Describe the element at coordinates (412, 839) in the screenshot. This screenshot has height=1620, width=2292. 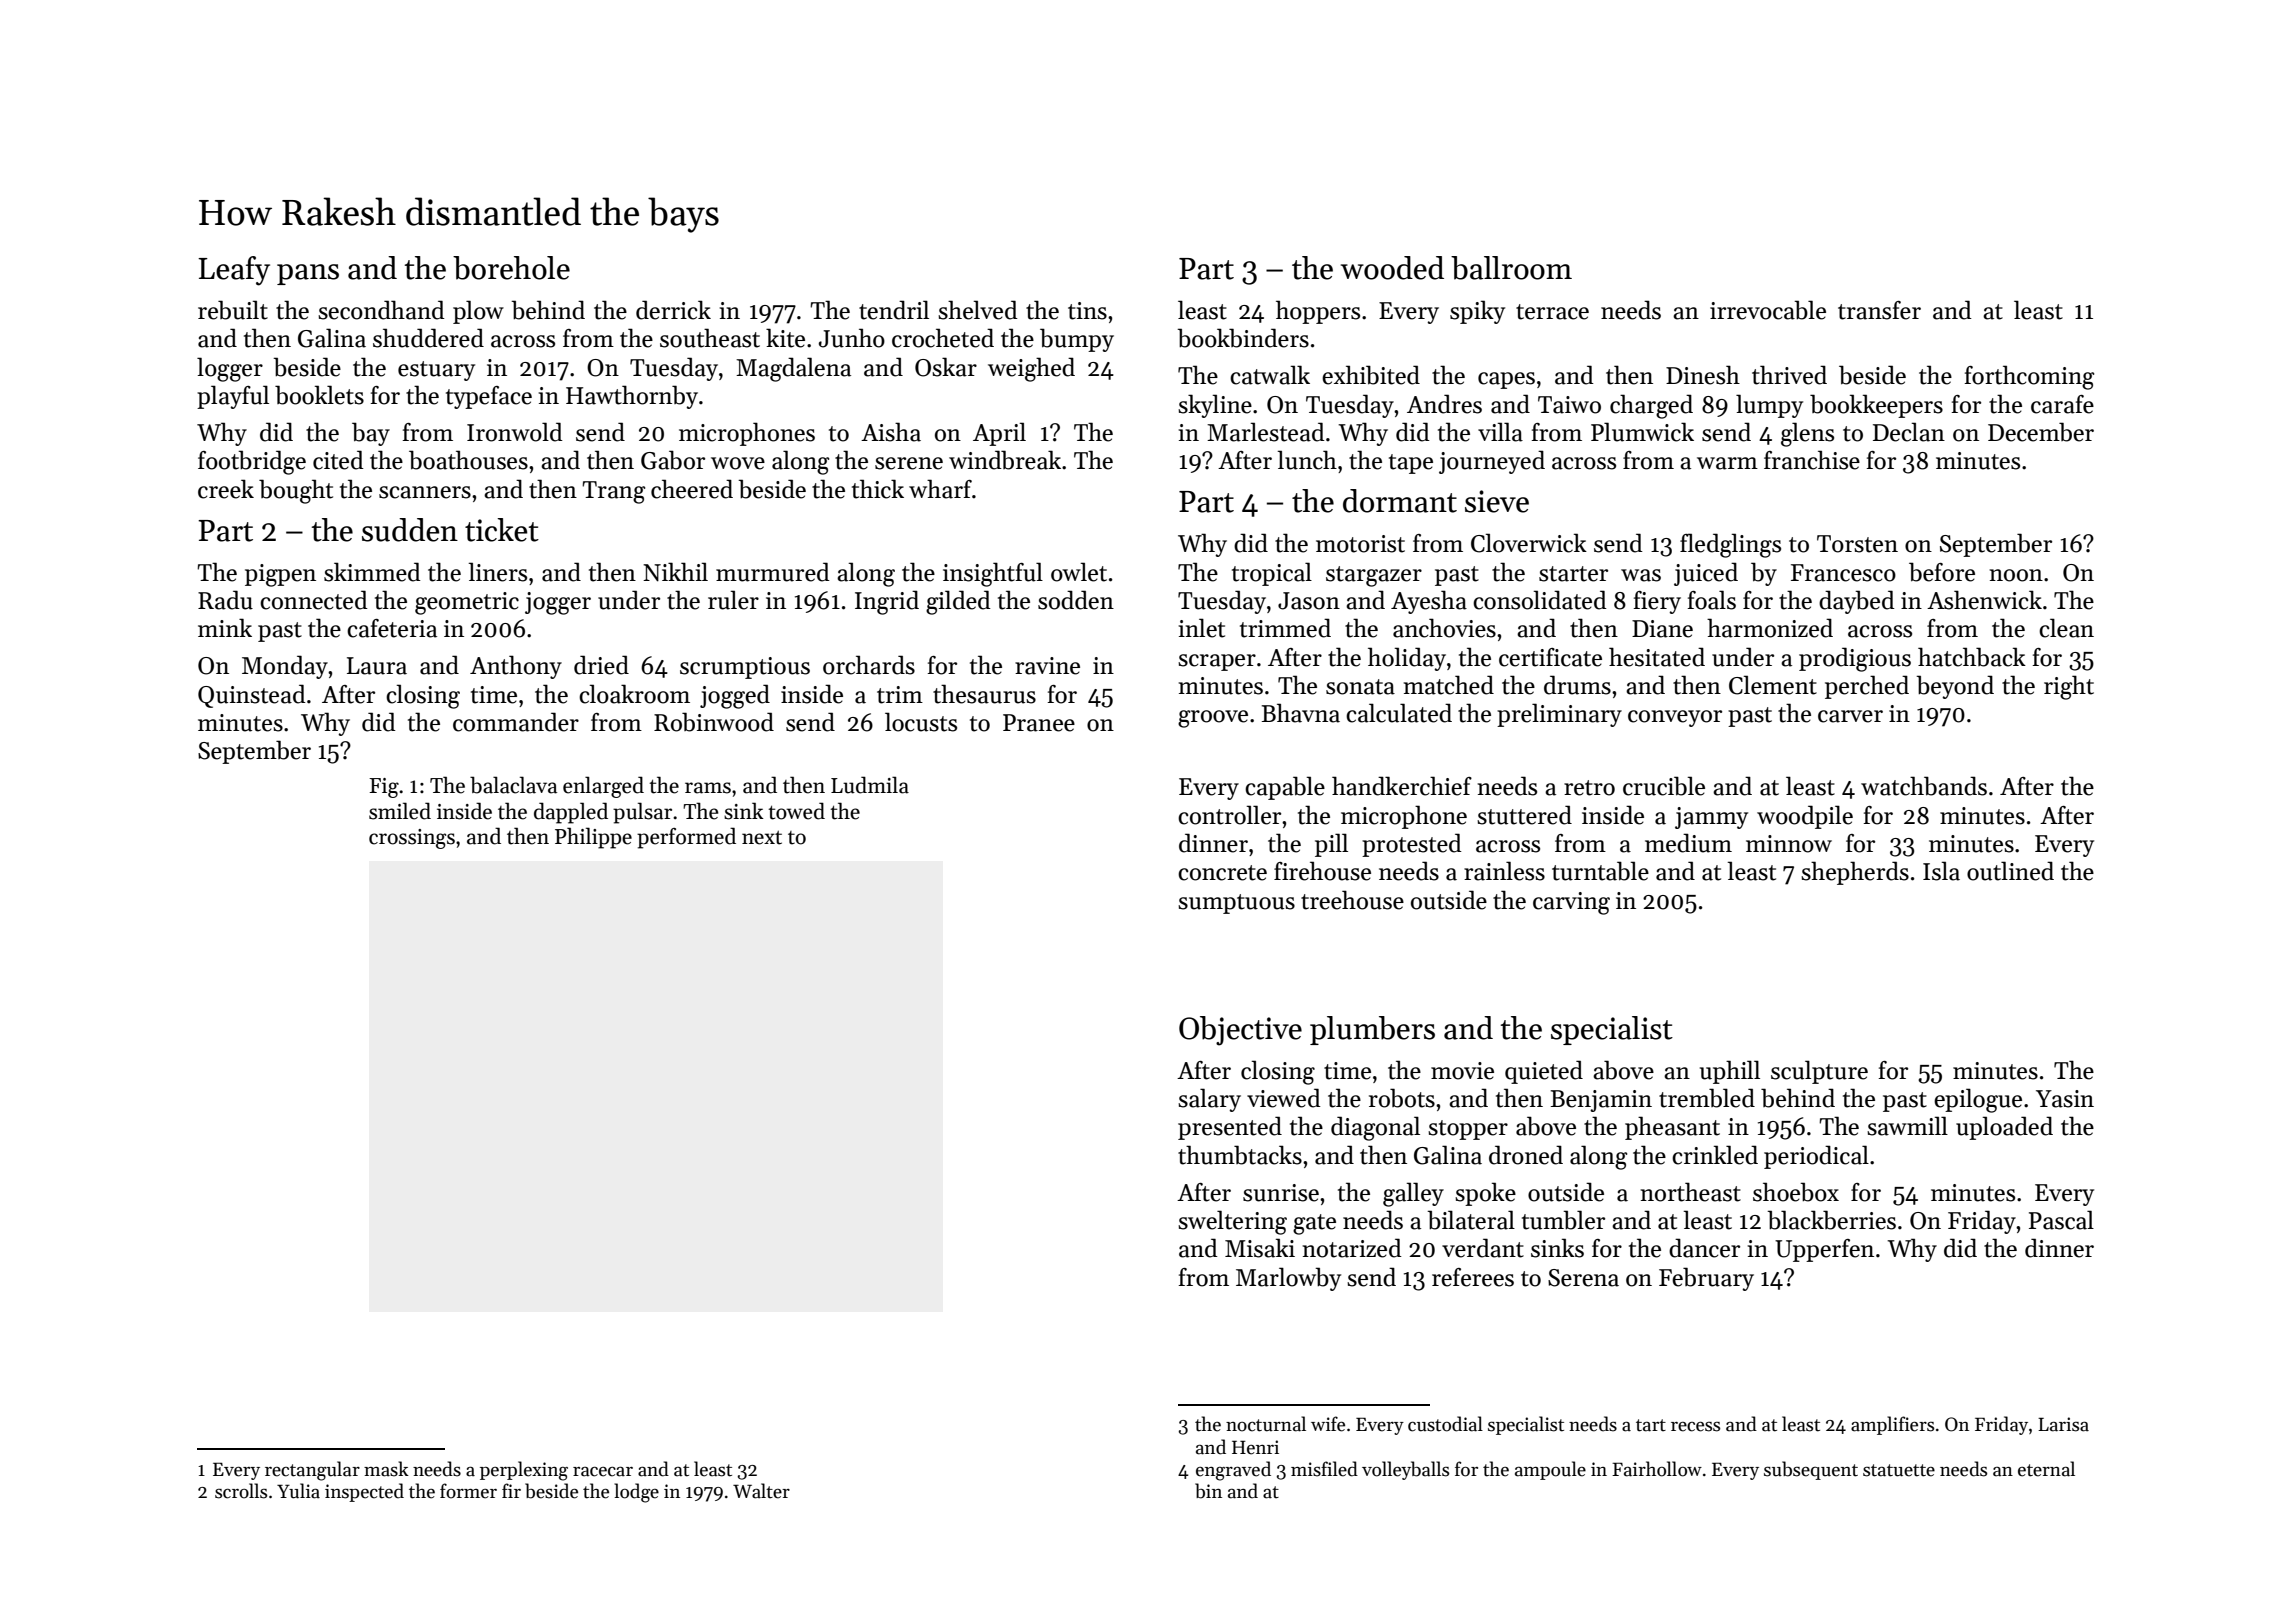
I see `crossings` at that location.
